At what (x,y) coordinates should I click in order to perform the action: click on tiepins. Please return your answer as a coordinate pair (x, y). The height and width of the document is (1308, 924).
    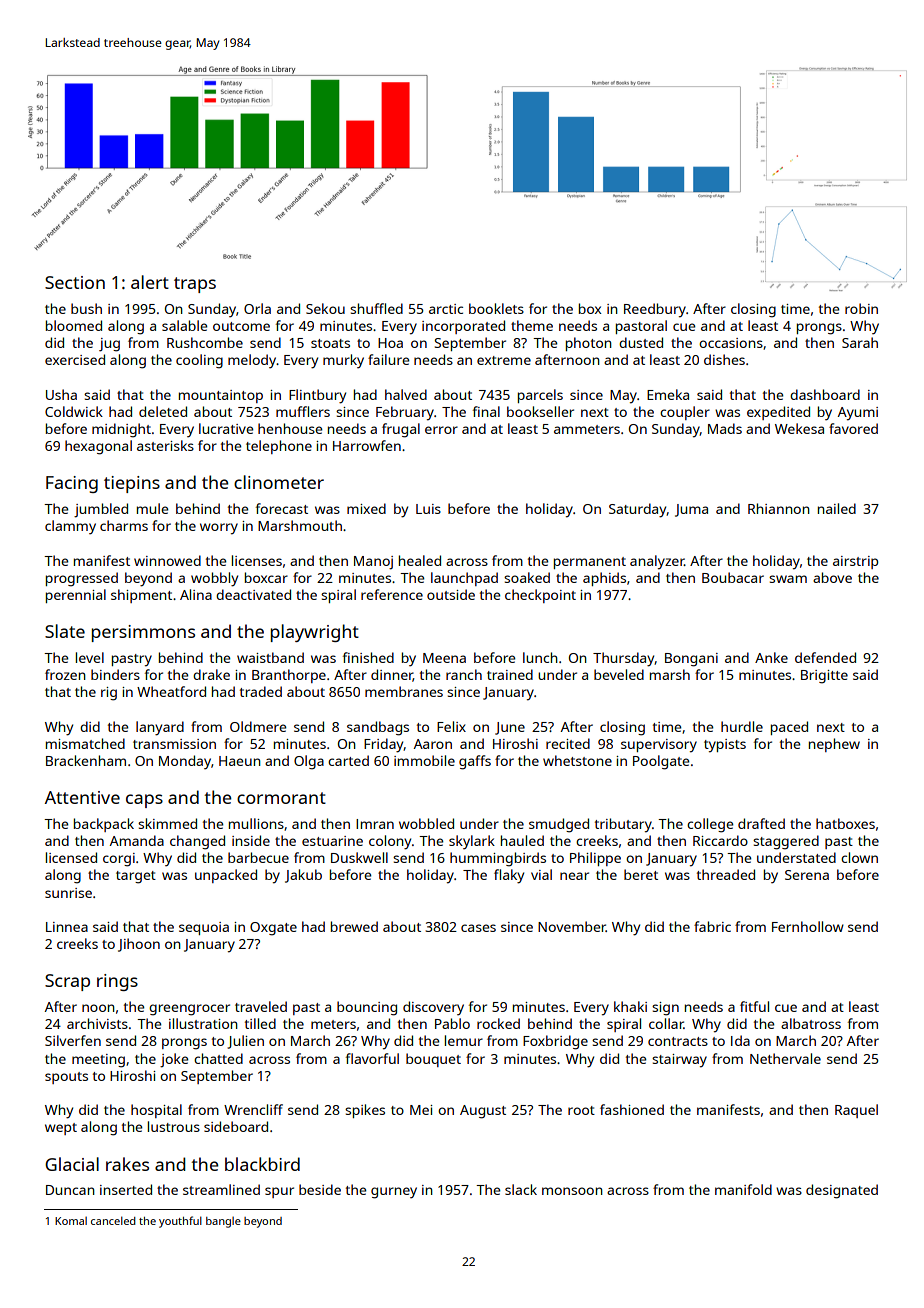
    Looking at the image, I should click on (132, 484).
